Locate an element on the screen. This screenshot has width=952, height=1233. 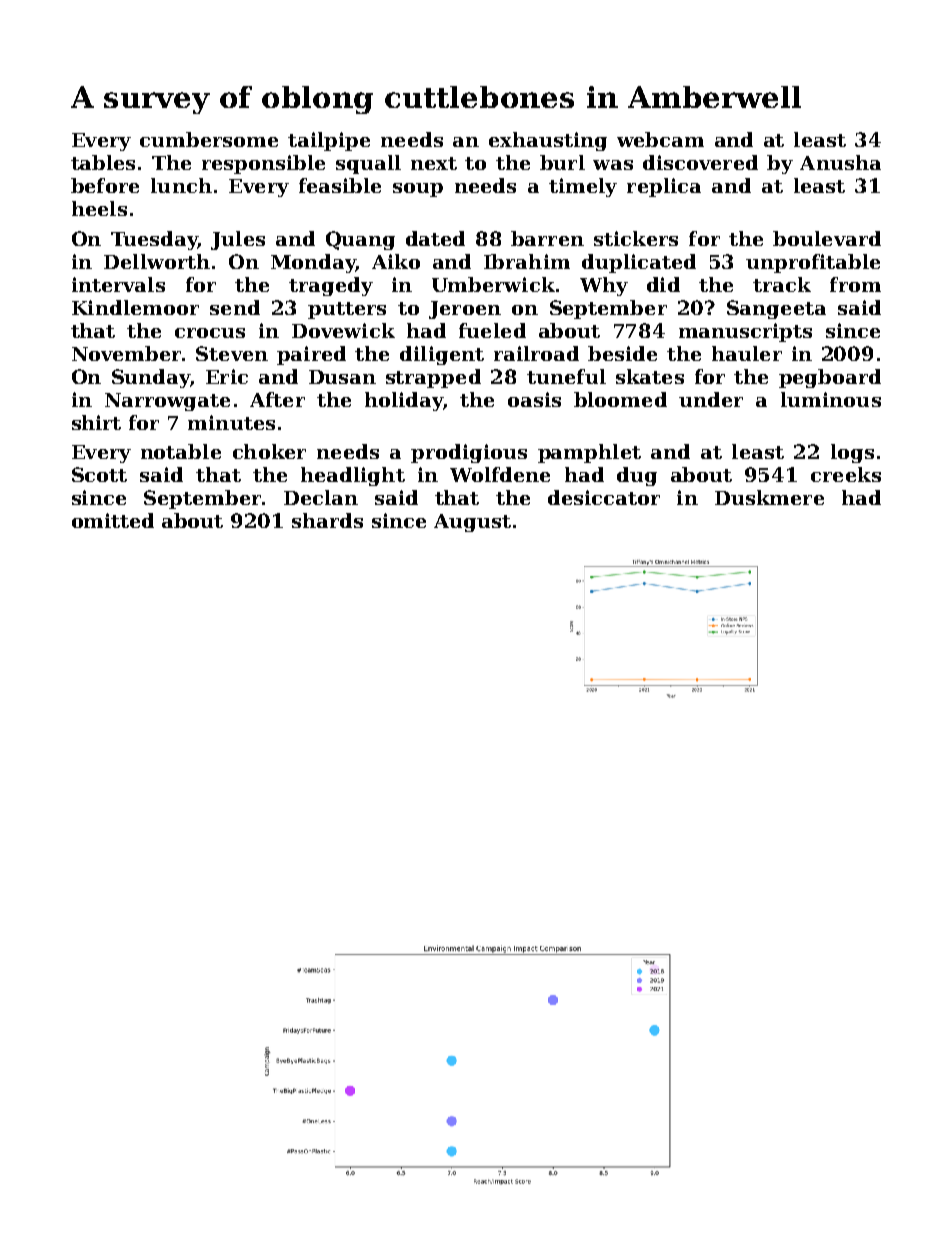
webcam is located at coordinates (660, 139).
